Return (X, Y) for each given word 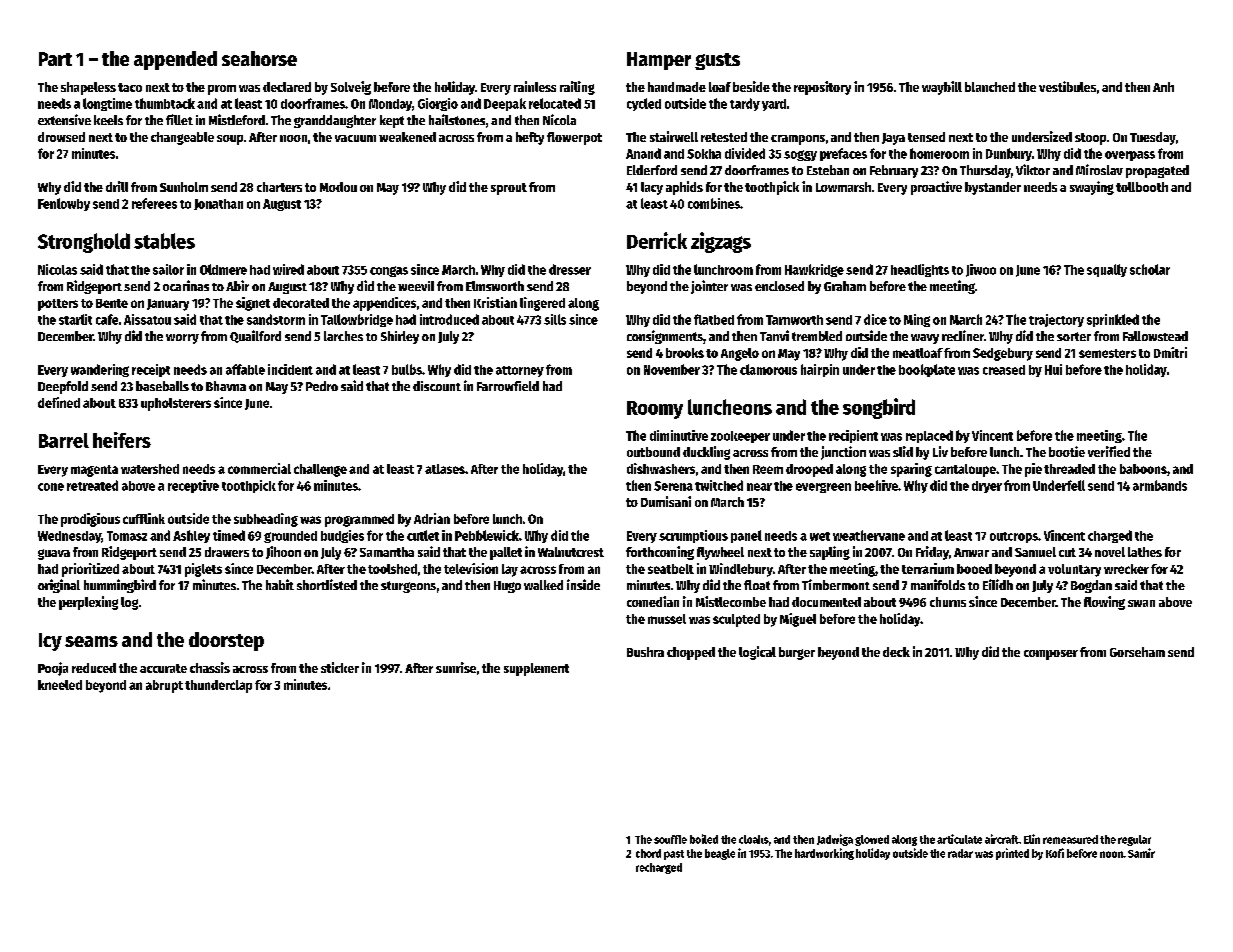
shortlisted (327, 584)
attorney (520, 371)
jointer (709, 287)
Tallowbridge (357, 320)
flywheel (720, 553)
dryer (987, 487)
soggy (800, 155)
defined (59, 402)
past (674, 855)
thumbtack (165, 103)
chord (648, 853)
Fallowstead (1155, 336)
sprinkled (1113, 320)
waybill (942, 88)
